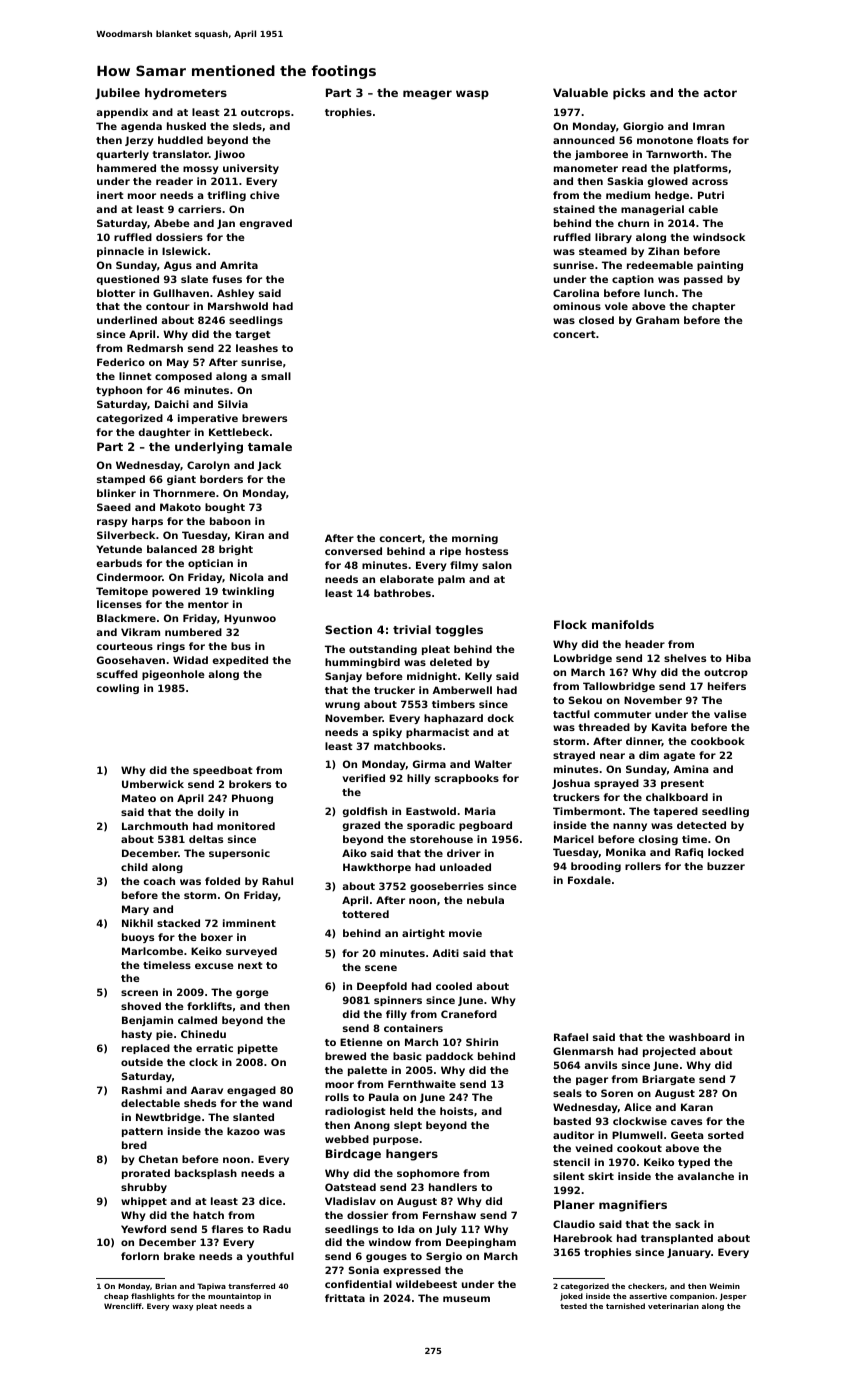 This image has width=849, height=1400. What do you see at coordinates (240, 661) in the image?
I see `expedited` at bounding box center [240, 661].
